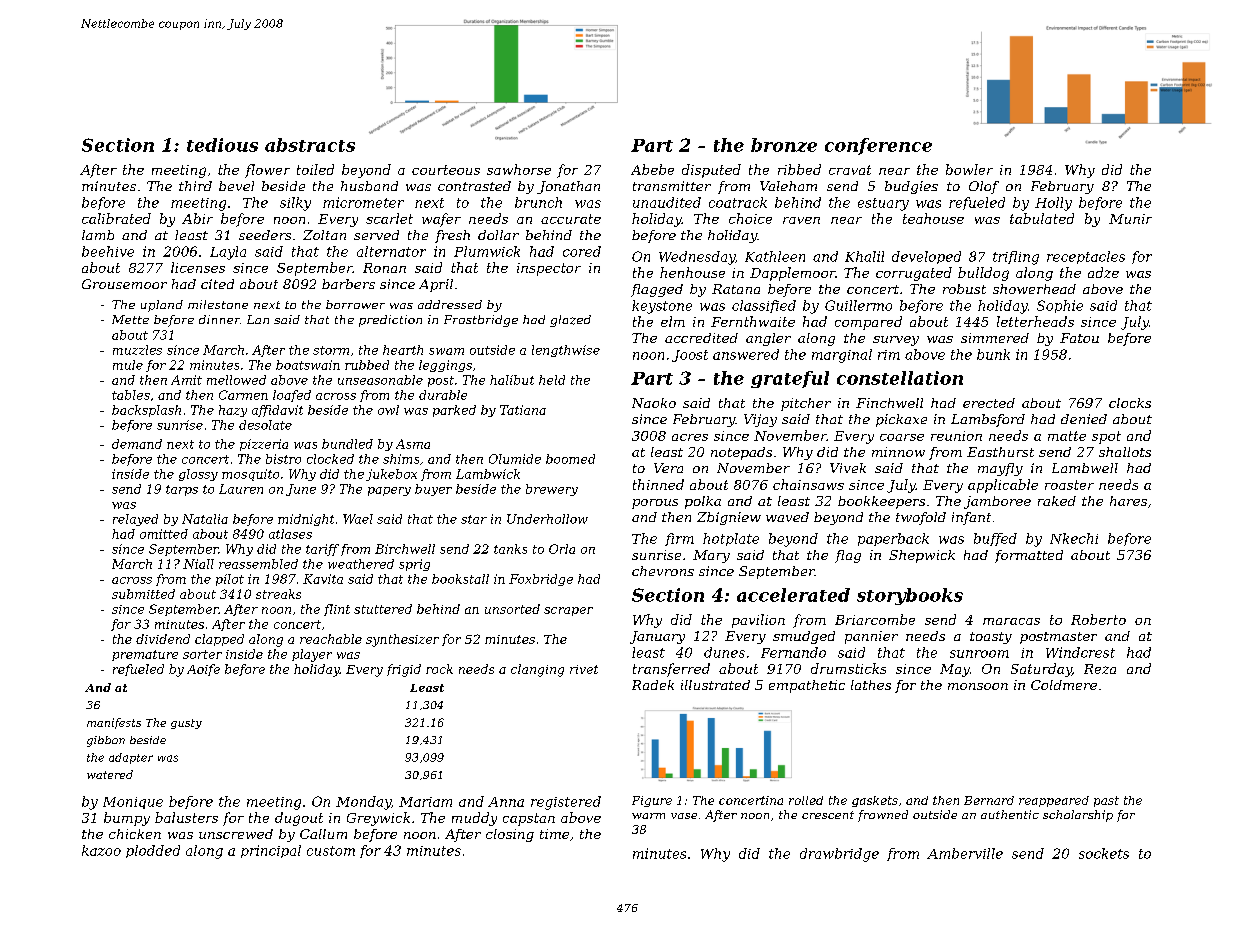 The image size is (1233, 952). I want to click on adapter, so click(131, 758).
